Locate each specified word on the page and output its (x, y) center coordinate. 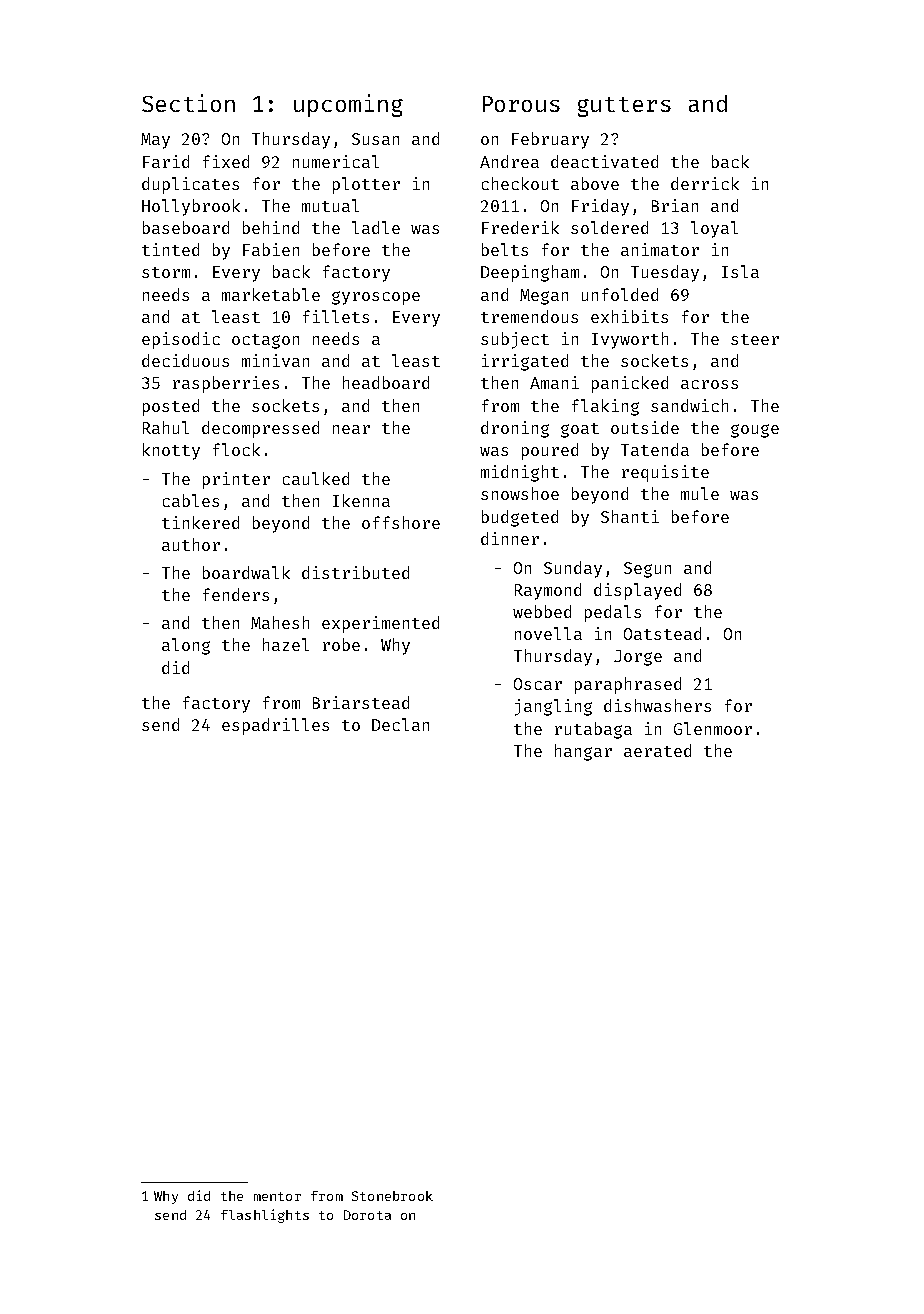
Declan (400, 724)
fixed (226, 161)
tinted (170, 249)
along (186, 646)
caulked (316, 478)
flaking (605, 407)
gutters (624, 107)
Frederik (520, 227)
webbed (542, 611)
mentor (277, 1196)
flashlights (265, 1216)
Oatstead (662, 633)
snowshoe (520, 493)
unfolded (620, 294)
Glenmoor (713, 728)
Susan (375, 139)
